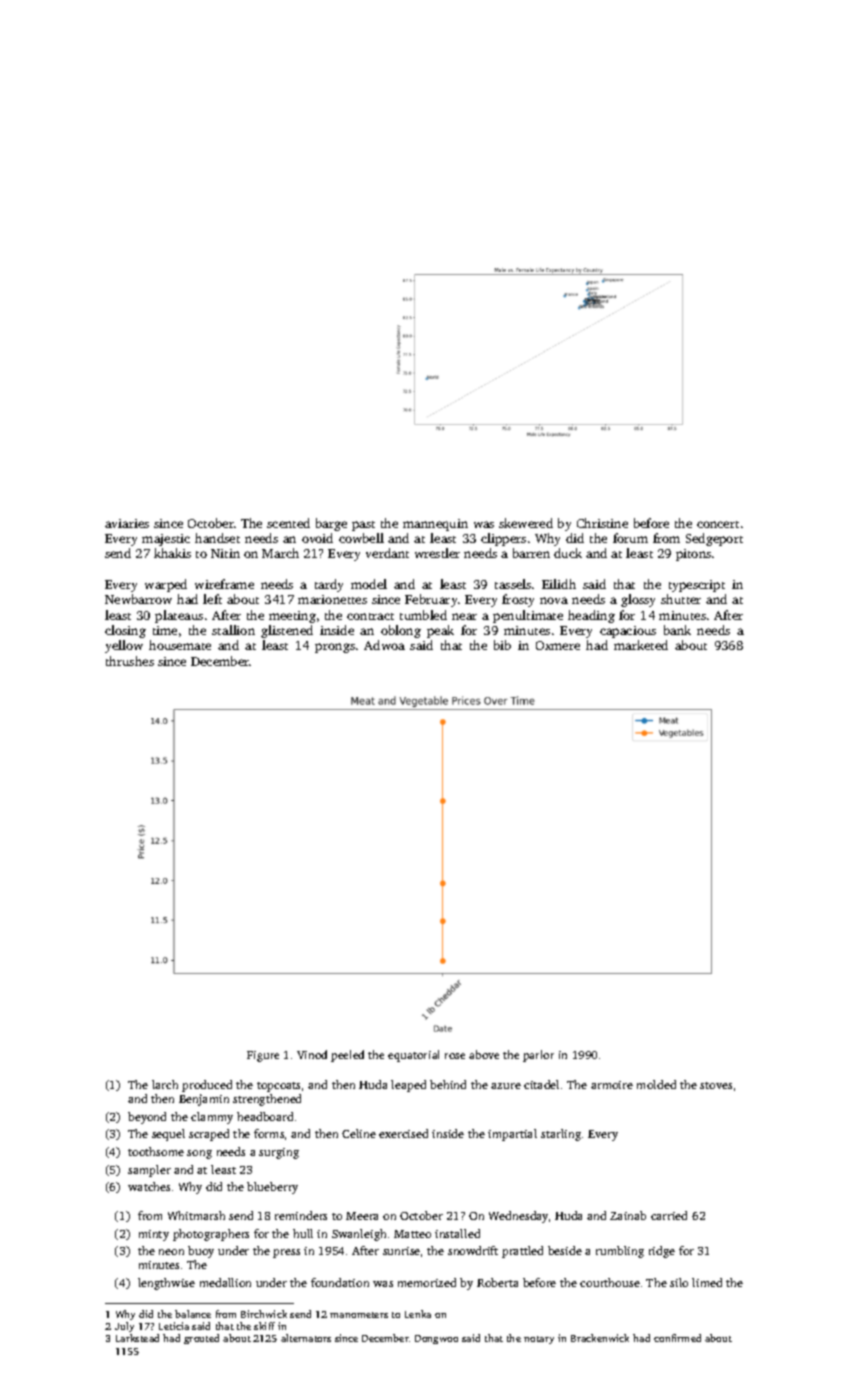  What do you see at coordinates (526, 523) in the page?
I see `skewered` at bounding box center [526, 523].
